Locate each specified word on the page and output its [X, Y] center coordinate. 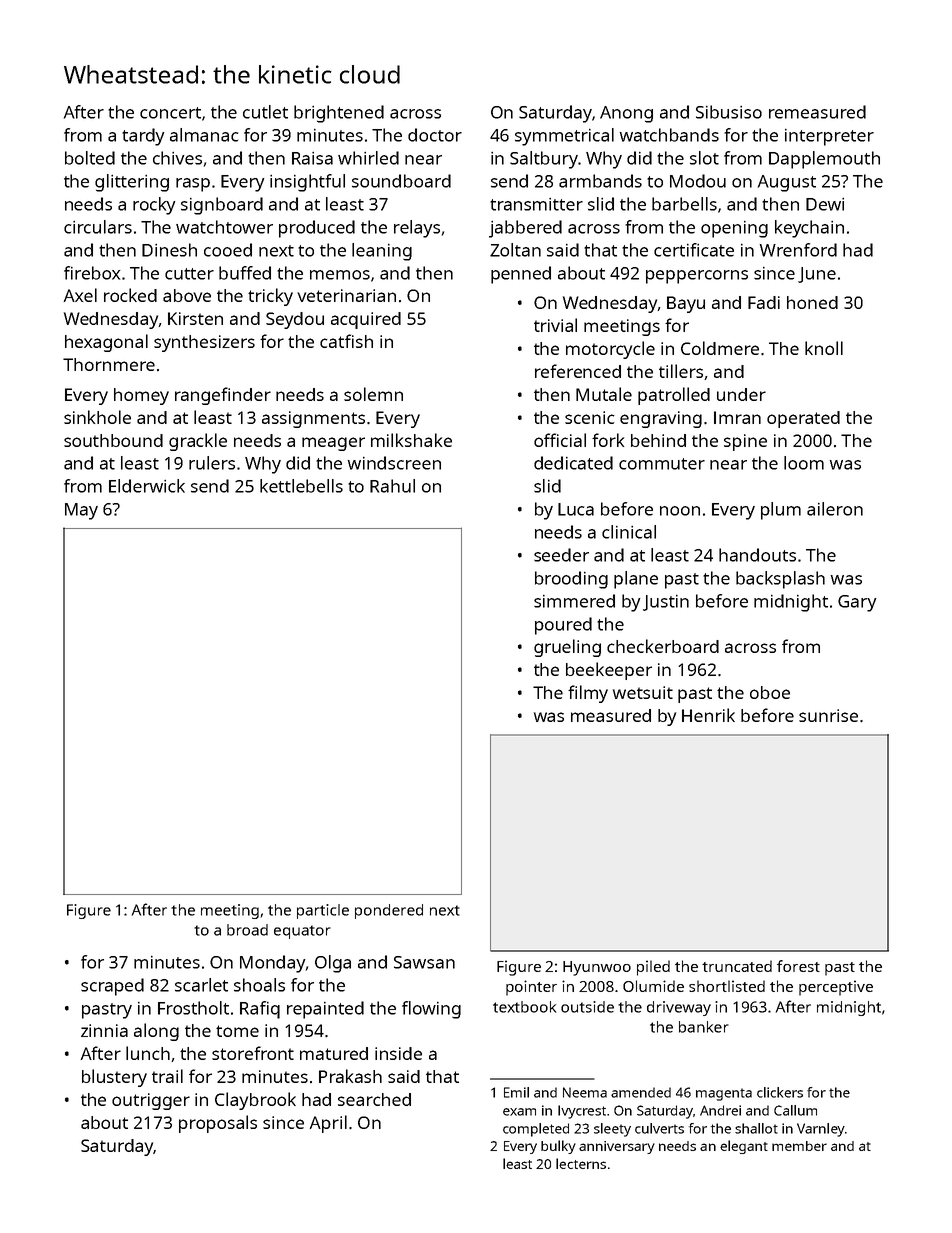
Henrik [708, 715]
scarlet [201, 985]
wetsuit [643, 692]
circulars [98, 227]
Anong [626, 114]
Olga [333, 964]
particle [323, 911]
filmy [588, 694]
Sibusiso [729, 112]
